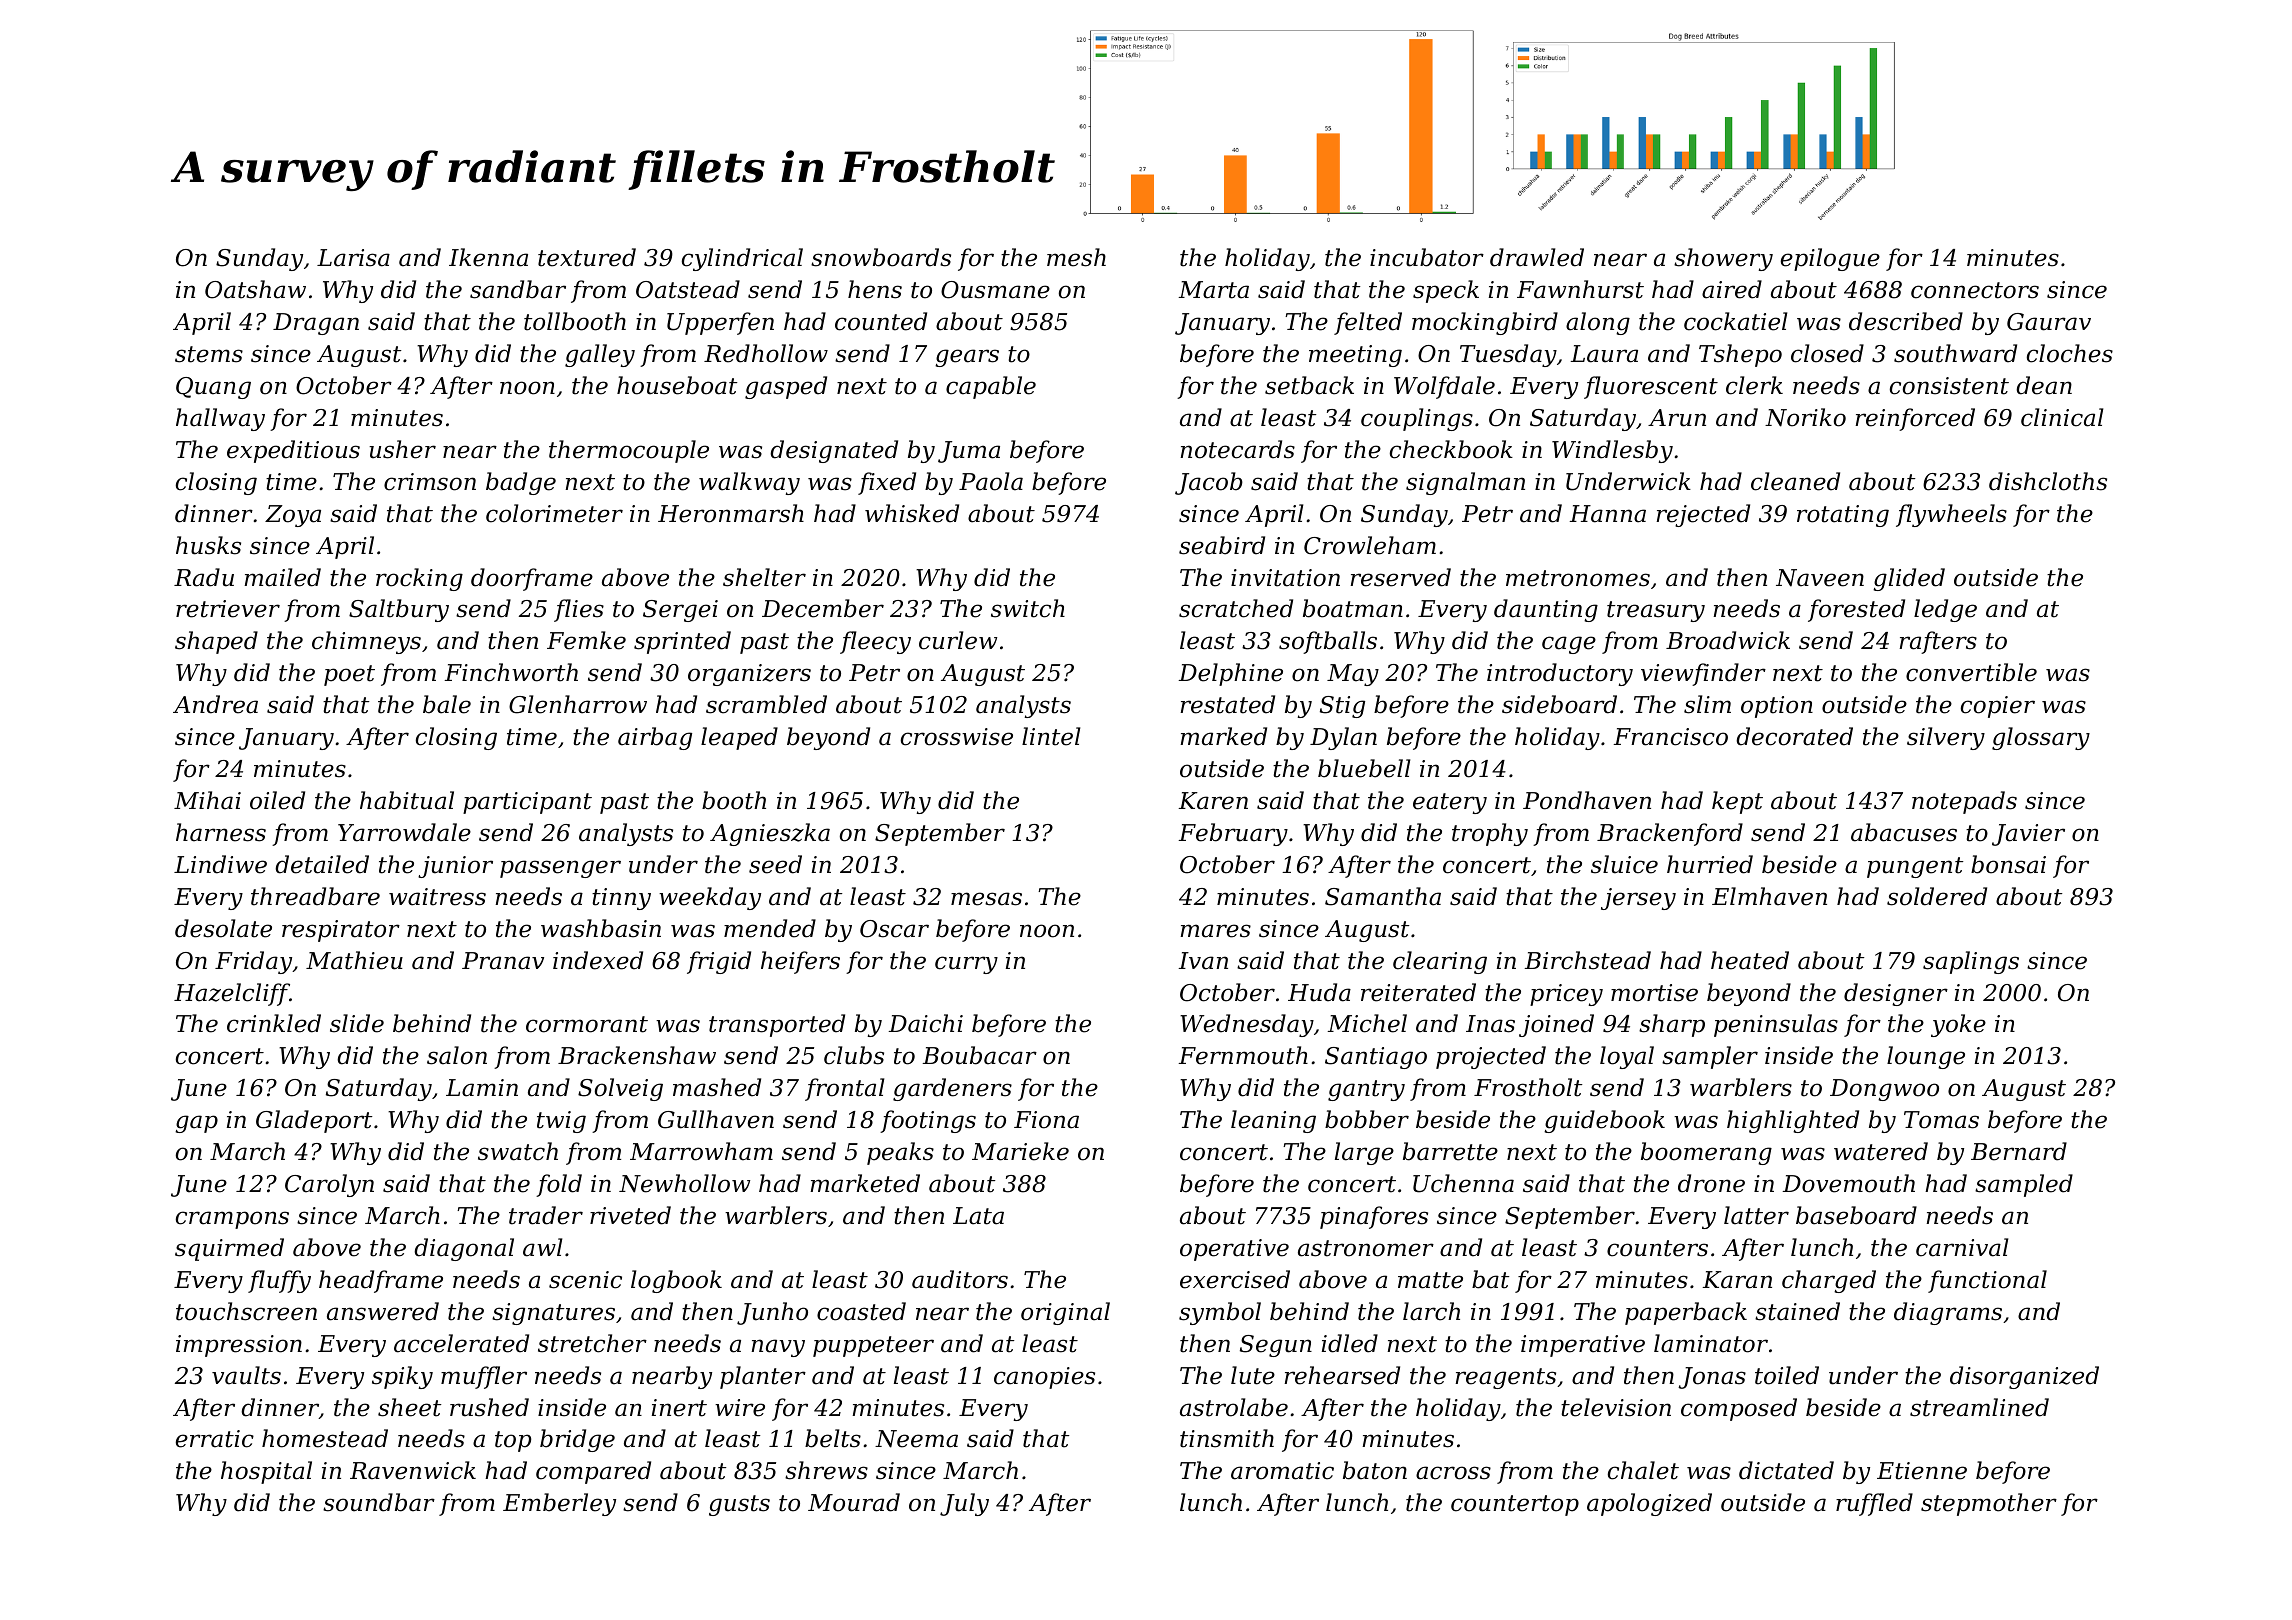 Image resolution: width=2292 pixels, height=1620 pixels. I want to click on Boubacar, so click(979, 1055).
